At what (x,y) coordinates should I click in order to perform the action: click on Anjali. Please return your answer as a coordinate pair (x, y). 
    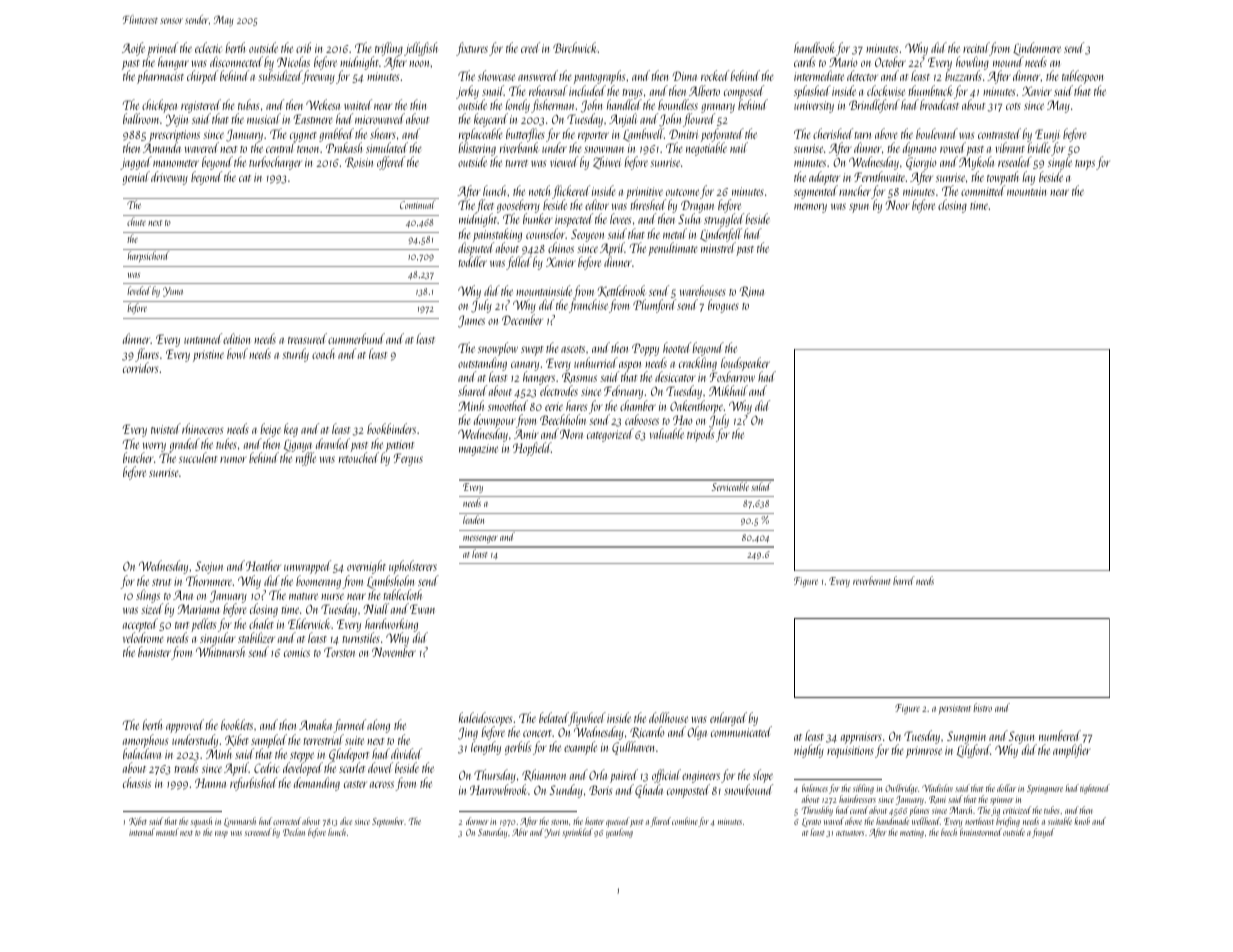
    Looking at the image, I should click on (623, 120).
